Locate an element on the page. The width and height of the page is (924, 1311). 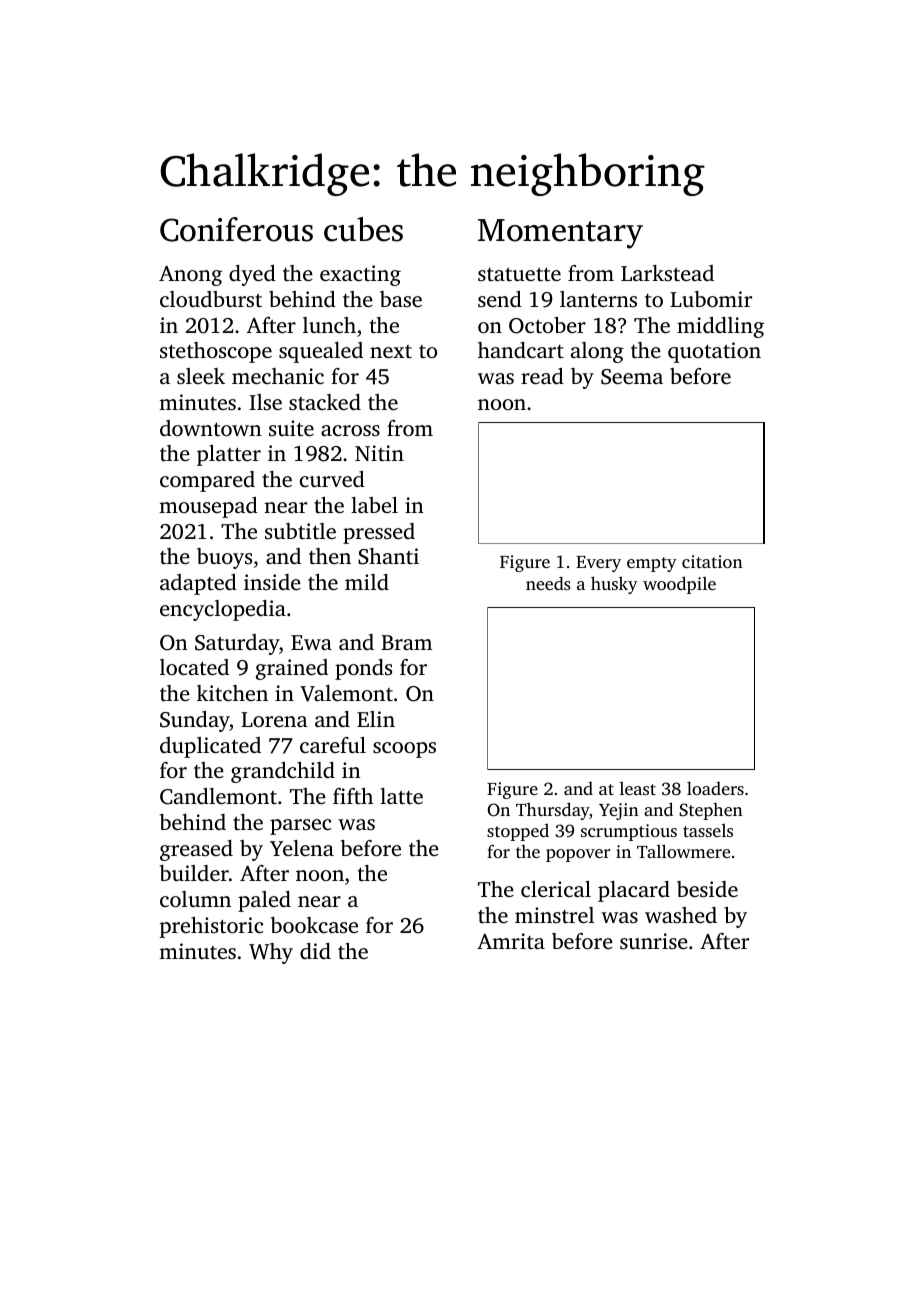
woodpile is located at coordinates (679, 585).
